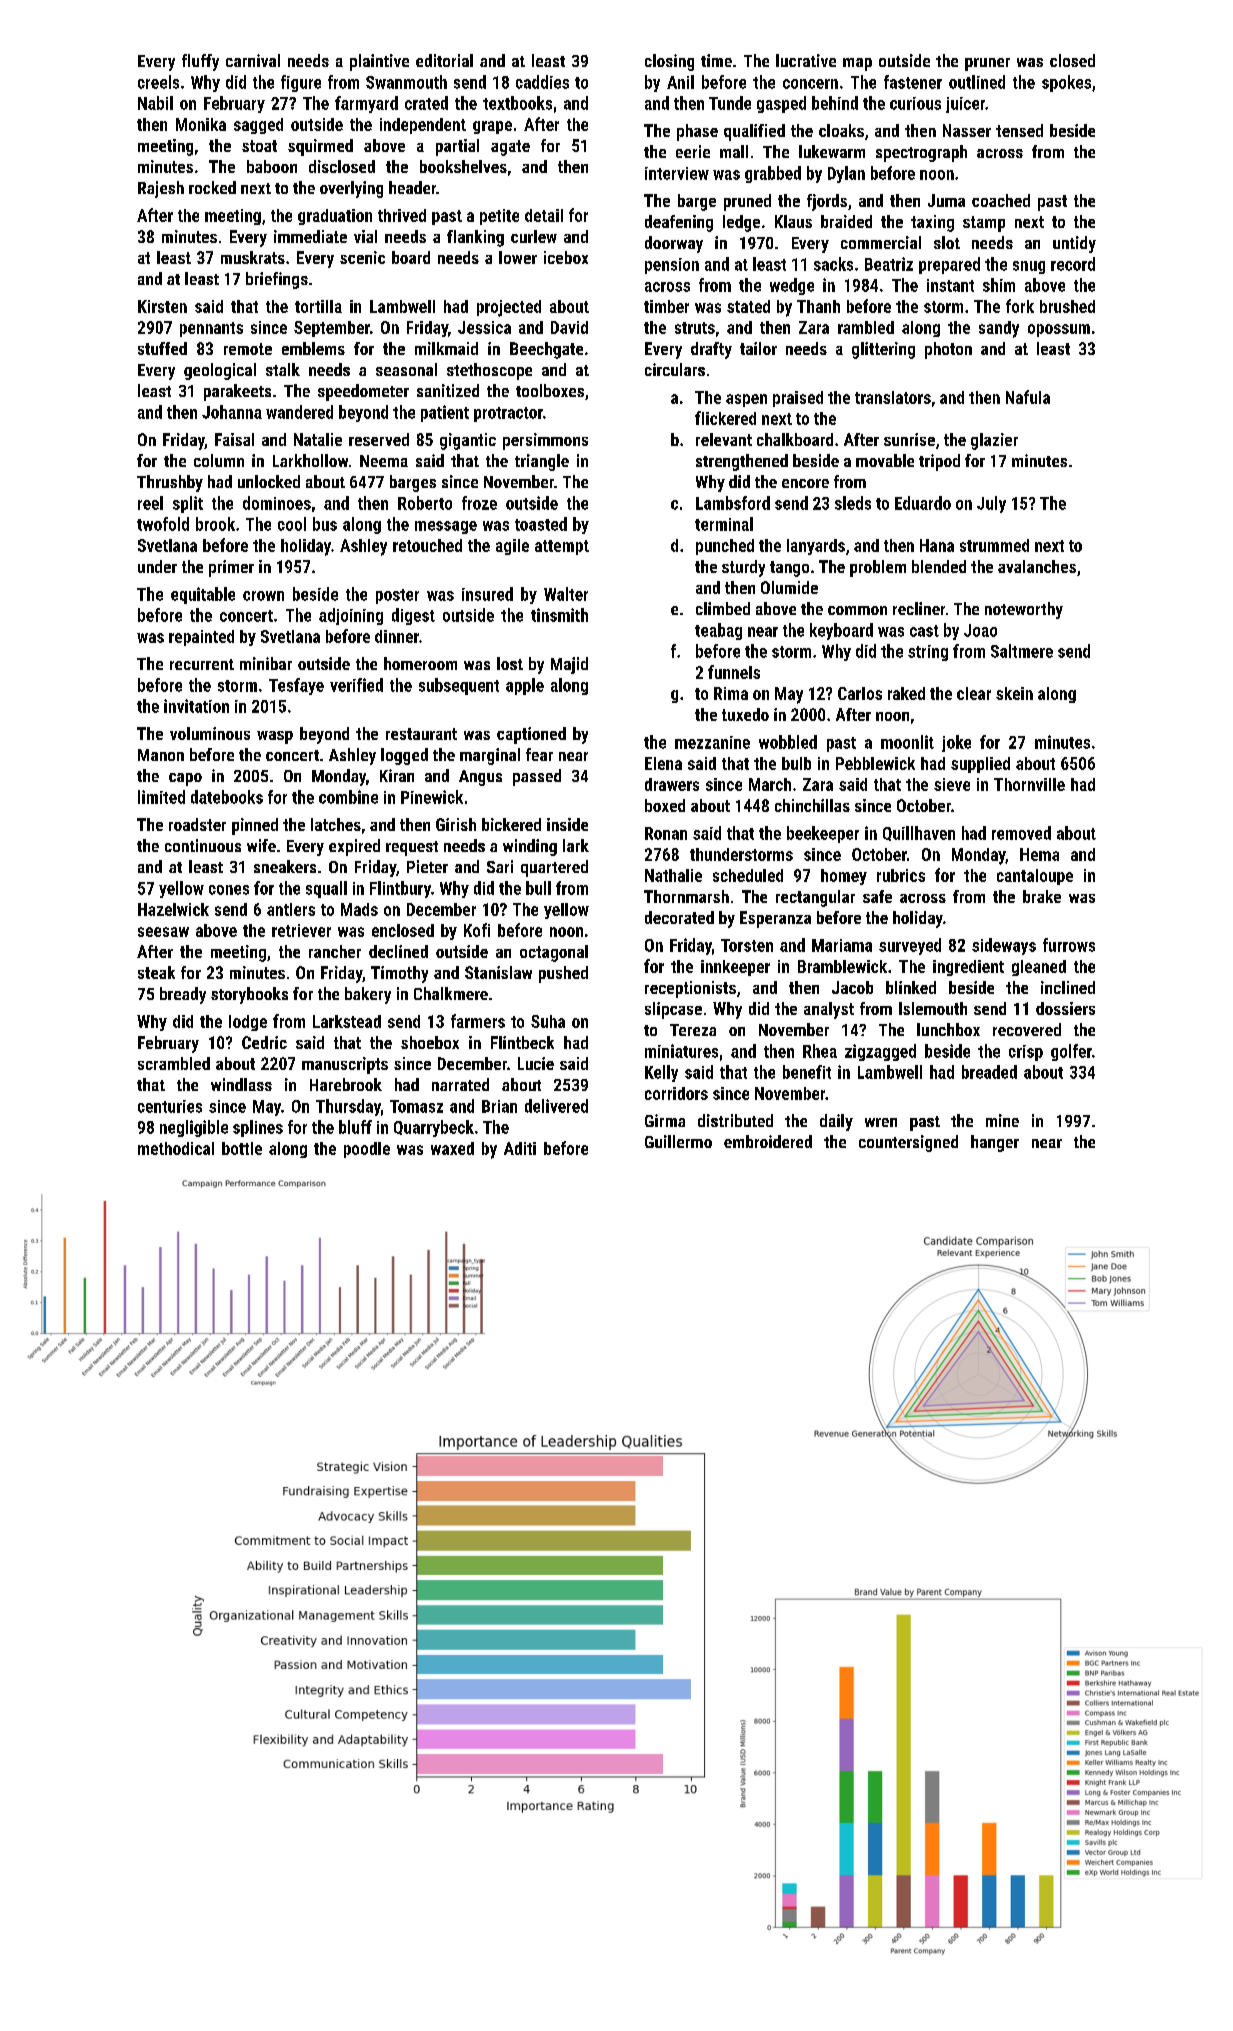 This screenshot has width=1233, height=2031. I want to click on header, so click(412, 187).
